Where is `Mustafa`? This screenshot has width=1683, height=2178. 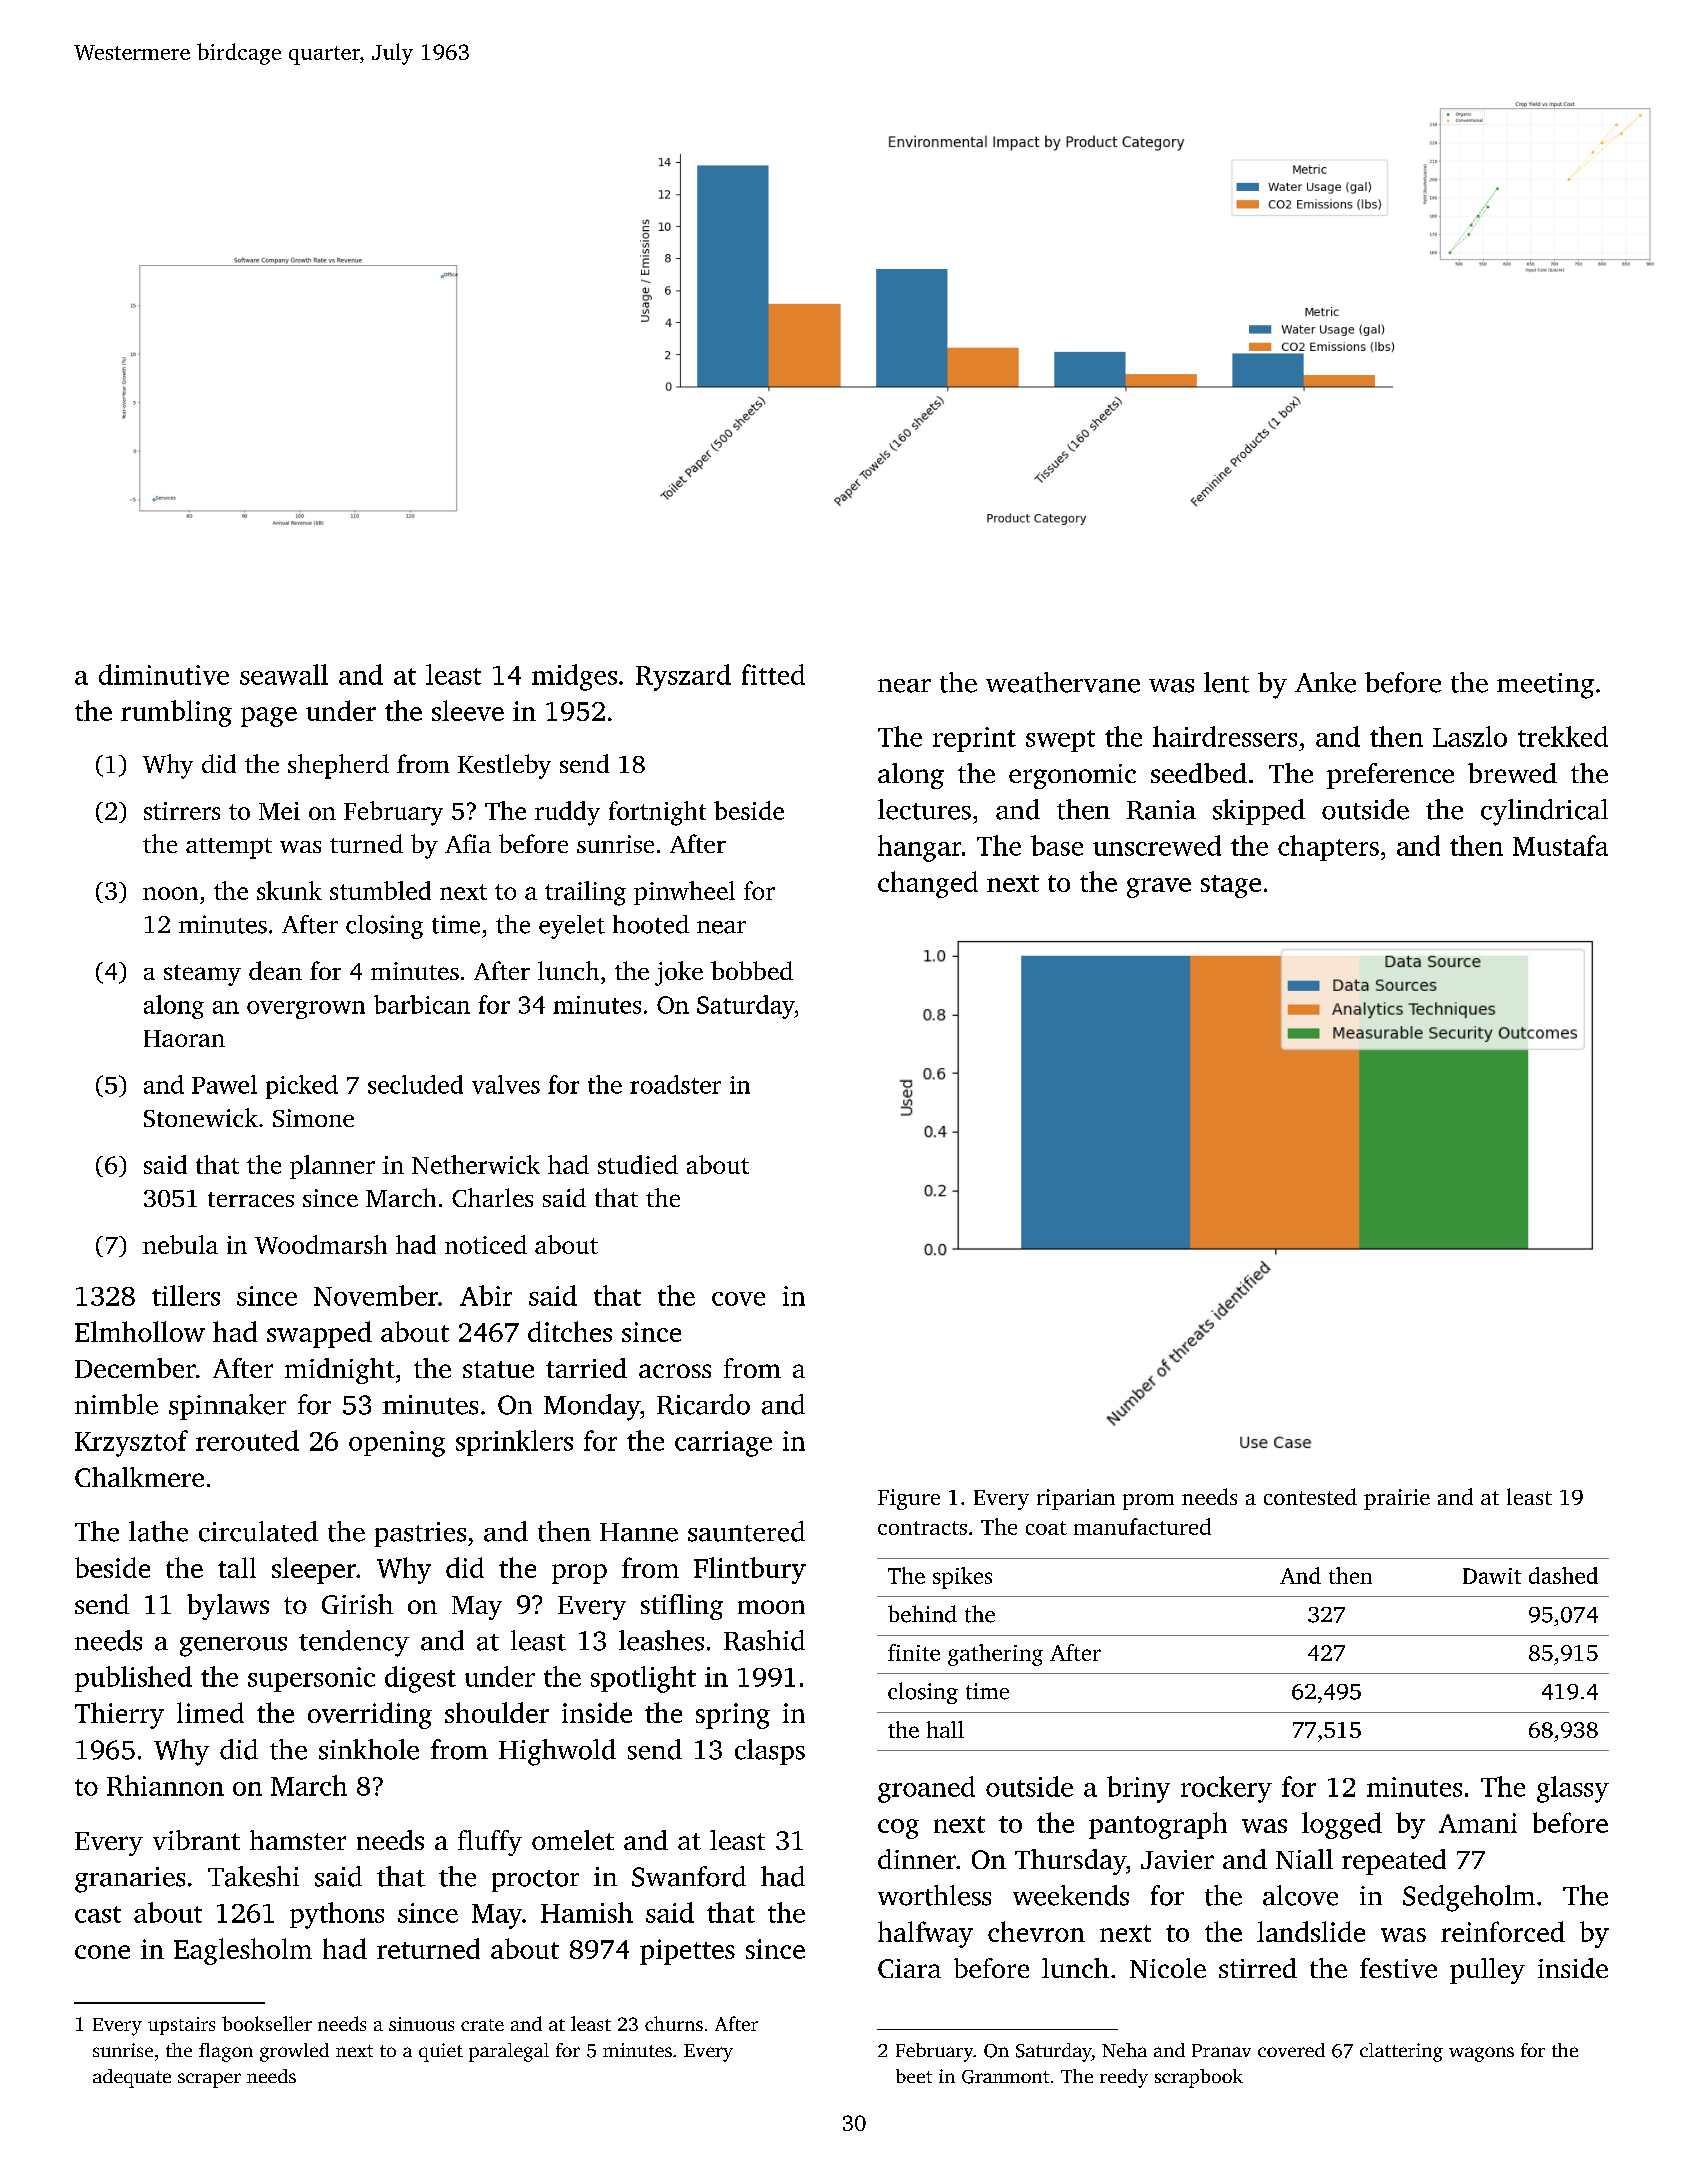 Mustafa is located at coordinates (1560, 845).
